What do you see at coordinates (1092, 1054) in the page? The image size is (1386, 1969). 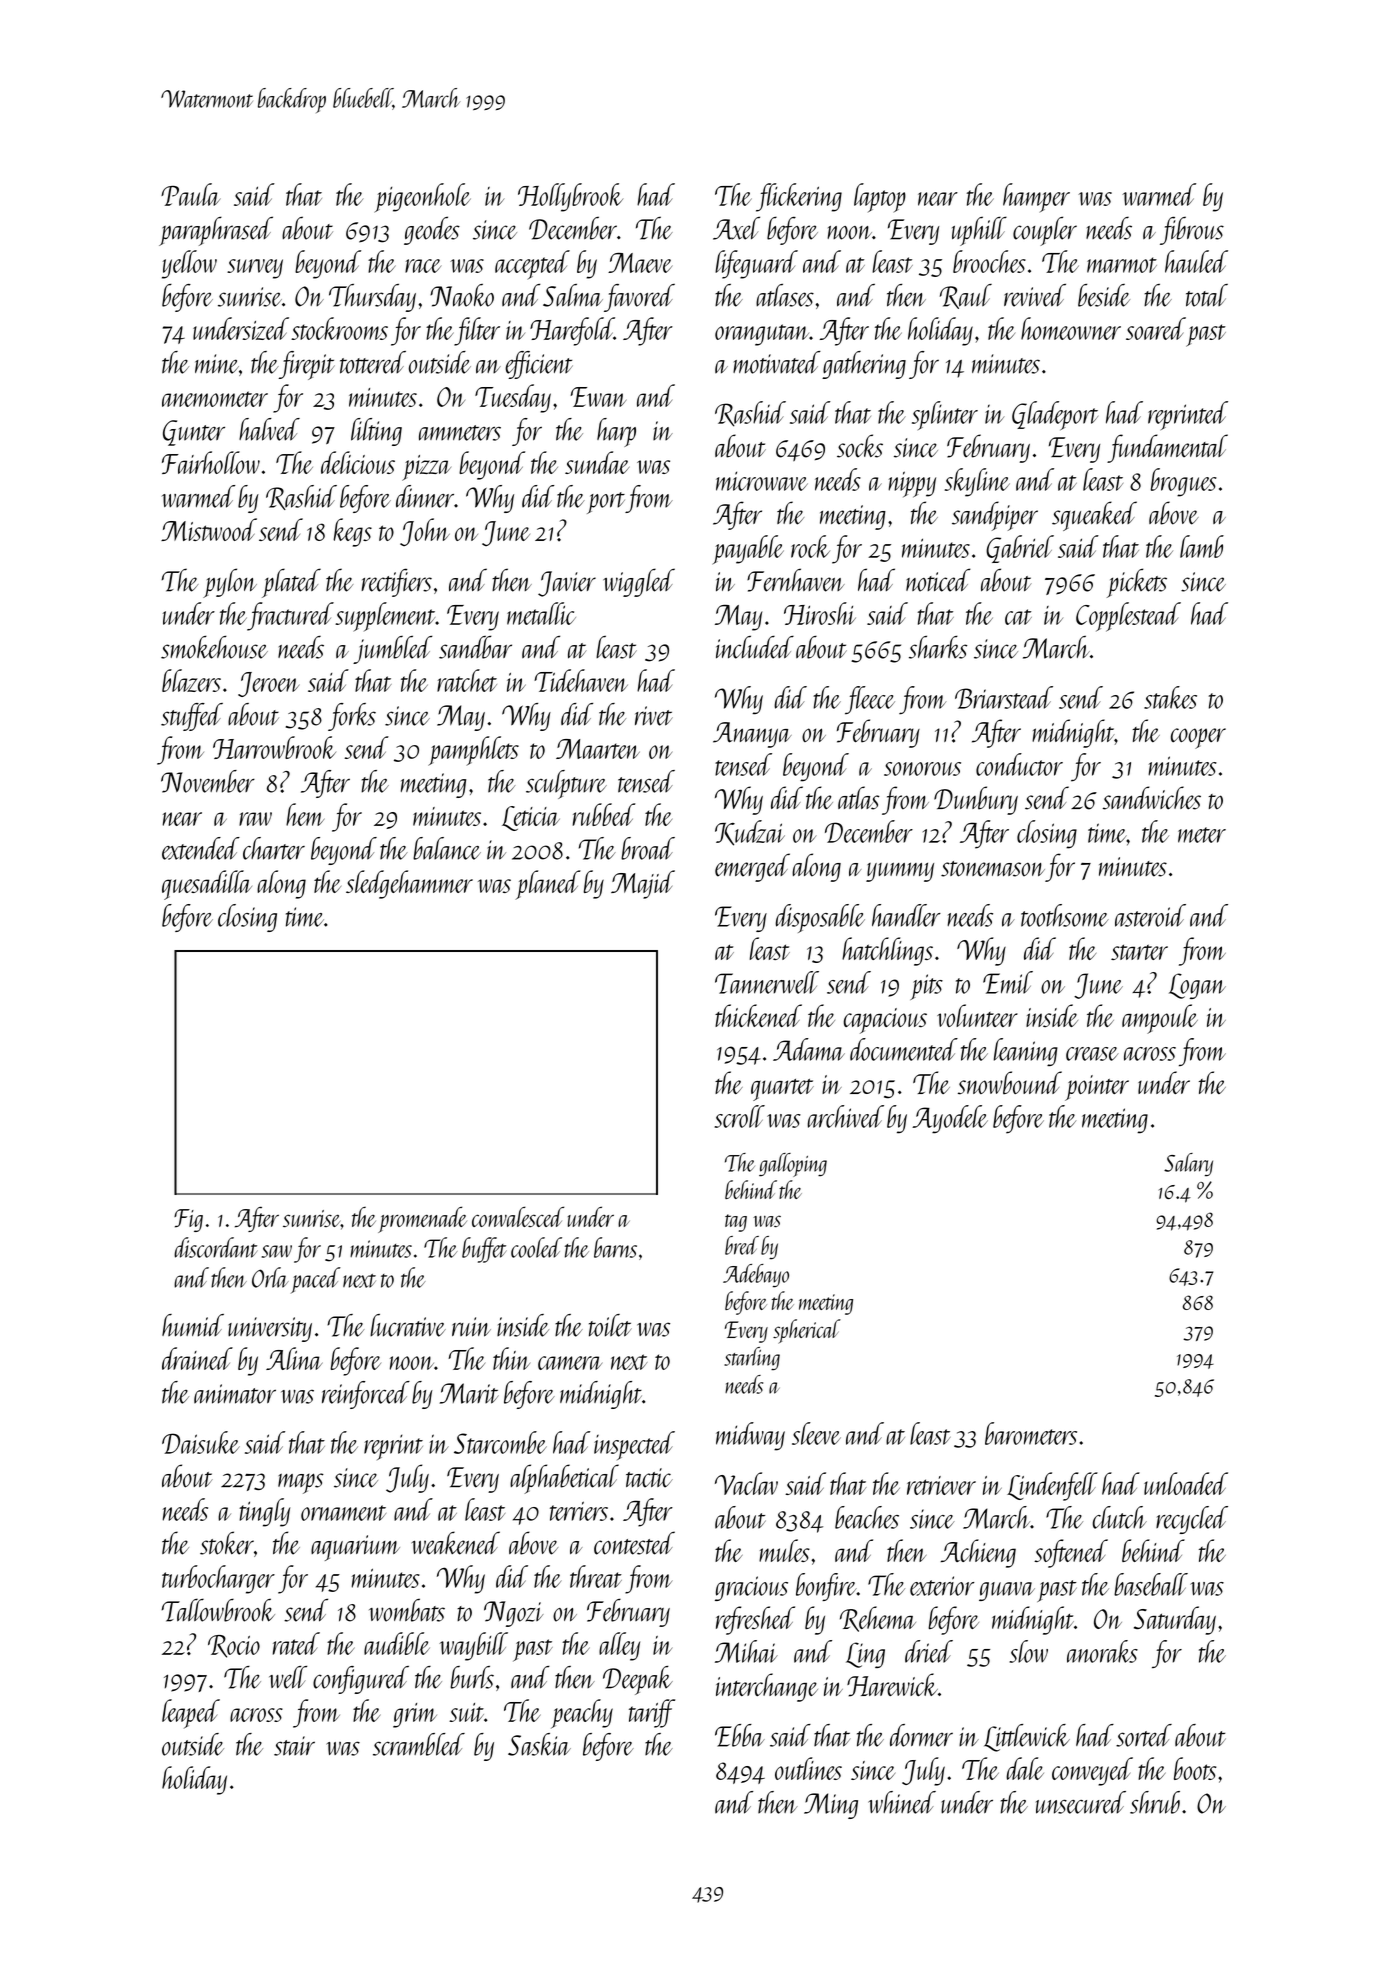 I see `crease` at bounding box center [1092, 1054].
